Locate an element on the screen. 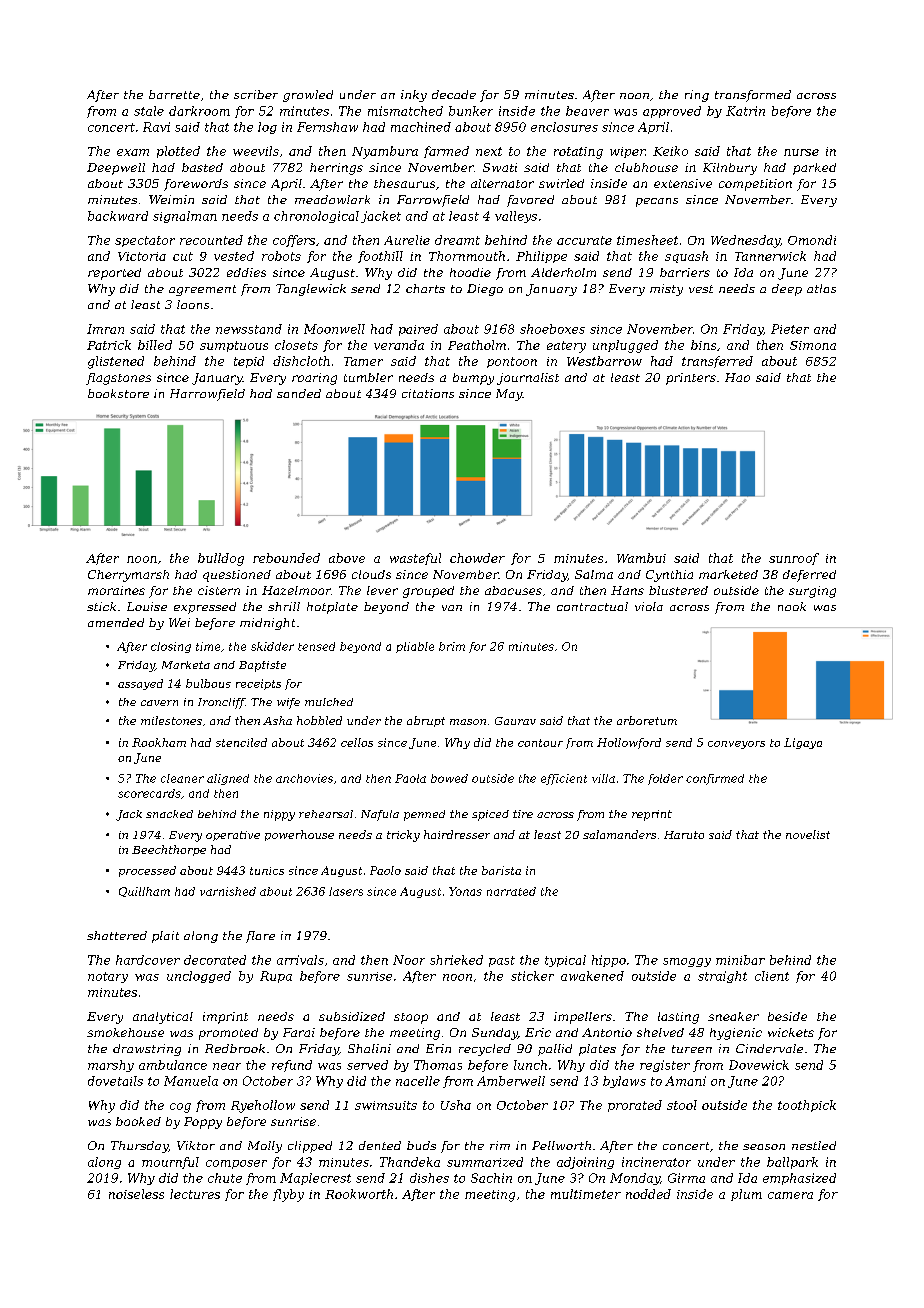 The width and height of the screenshot is (924, 1308). hoodie is located at coordinates (470, 272).
